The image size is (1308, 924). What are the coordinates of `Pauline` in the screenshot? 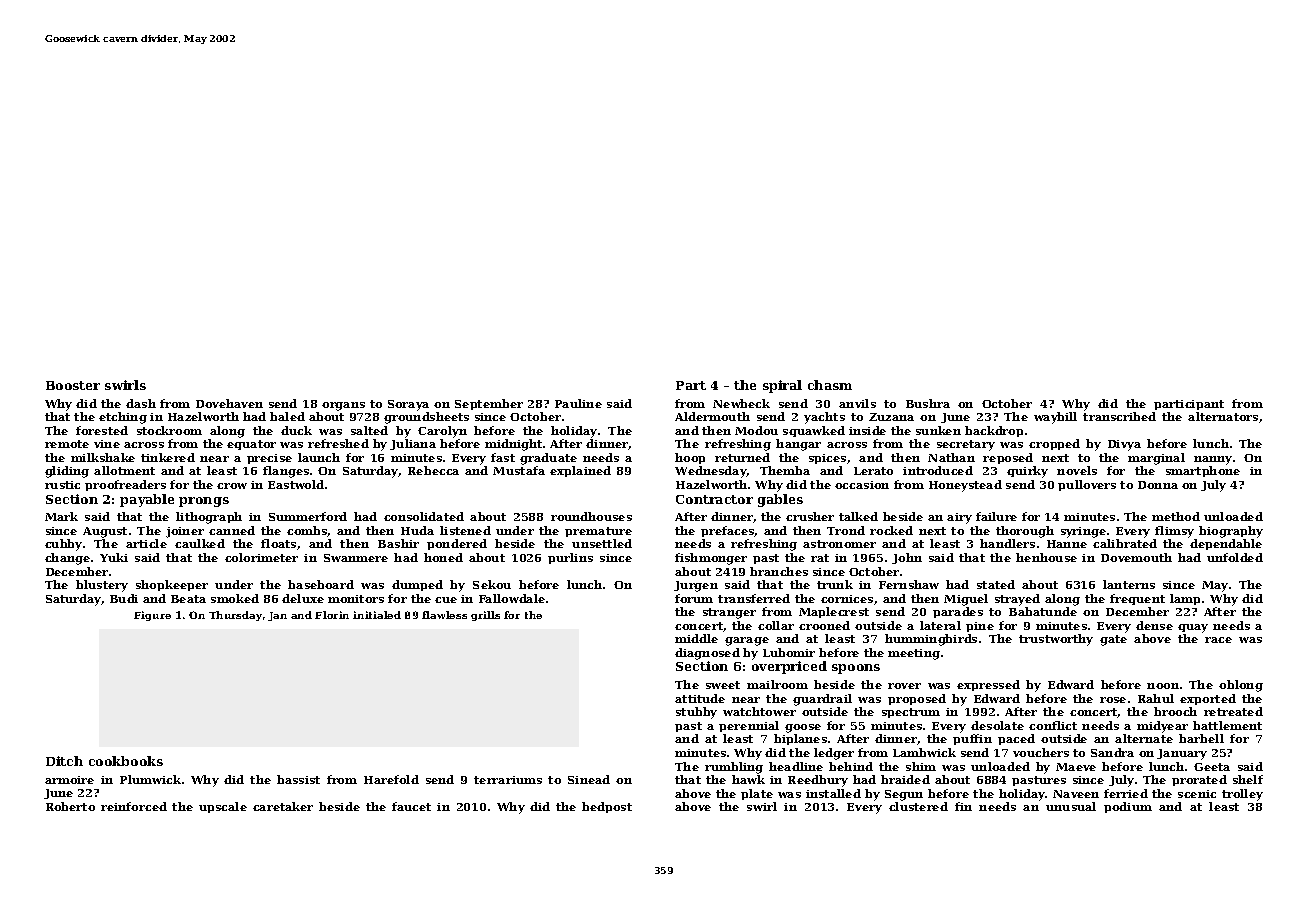 It's located at (578, 403).
